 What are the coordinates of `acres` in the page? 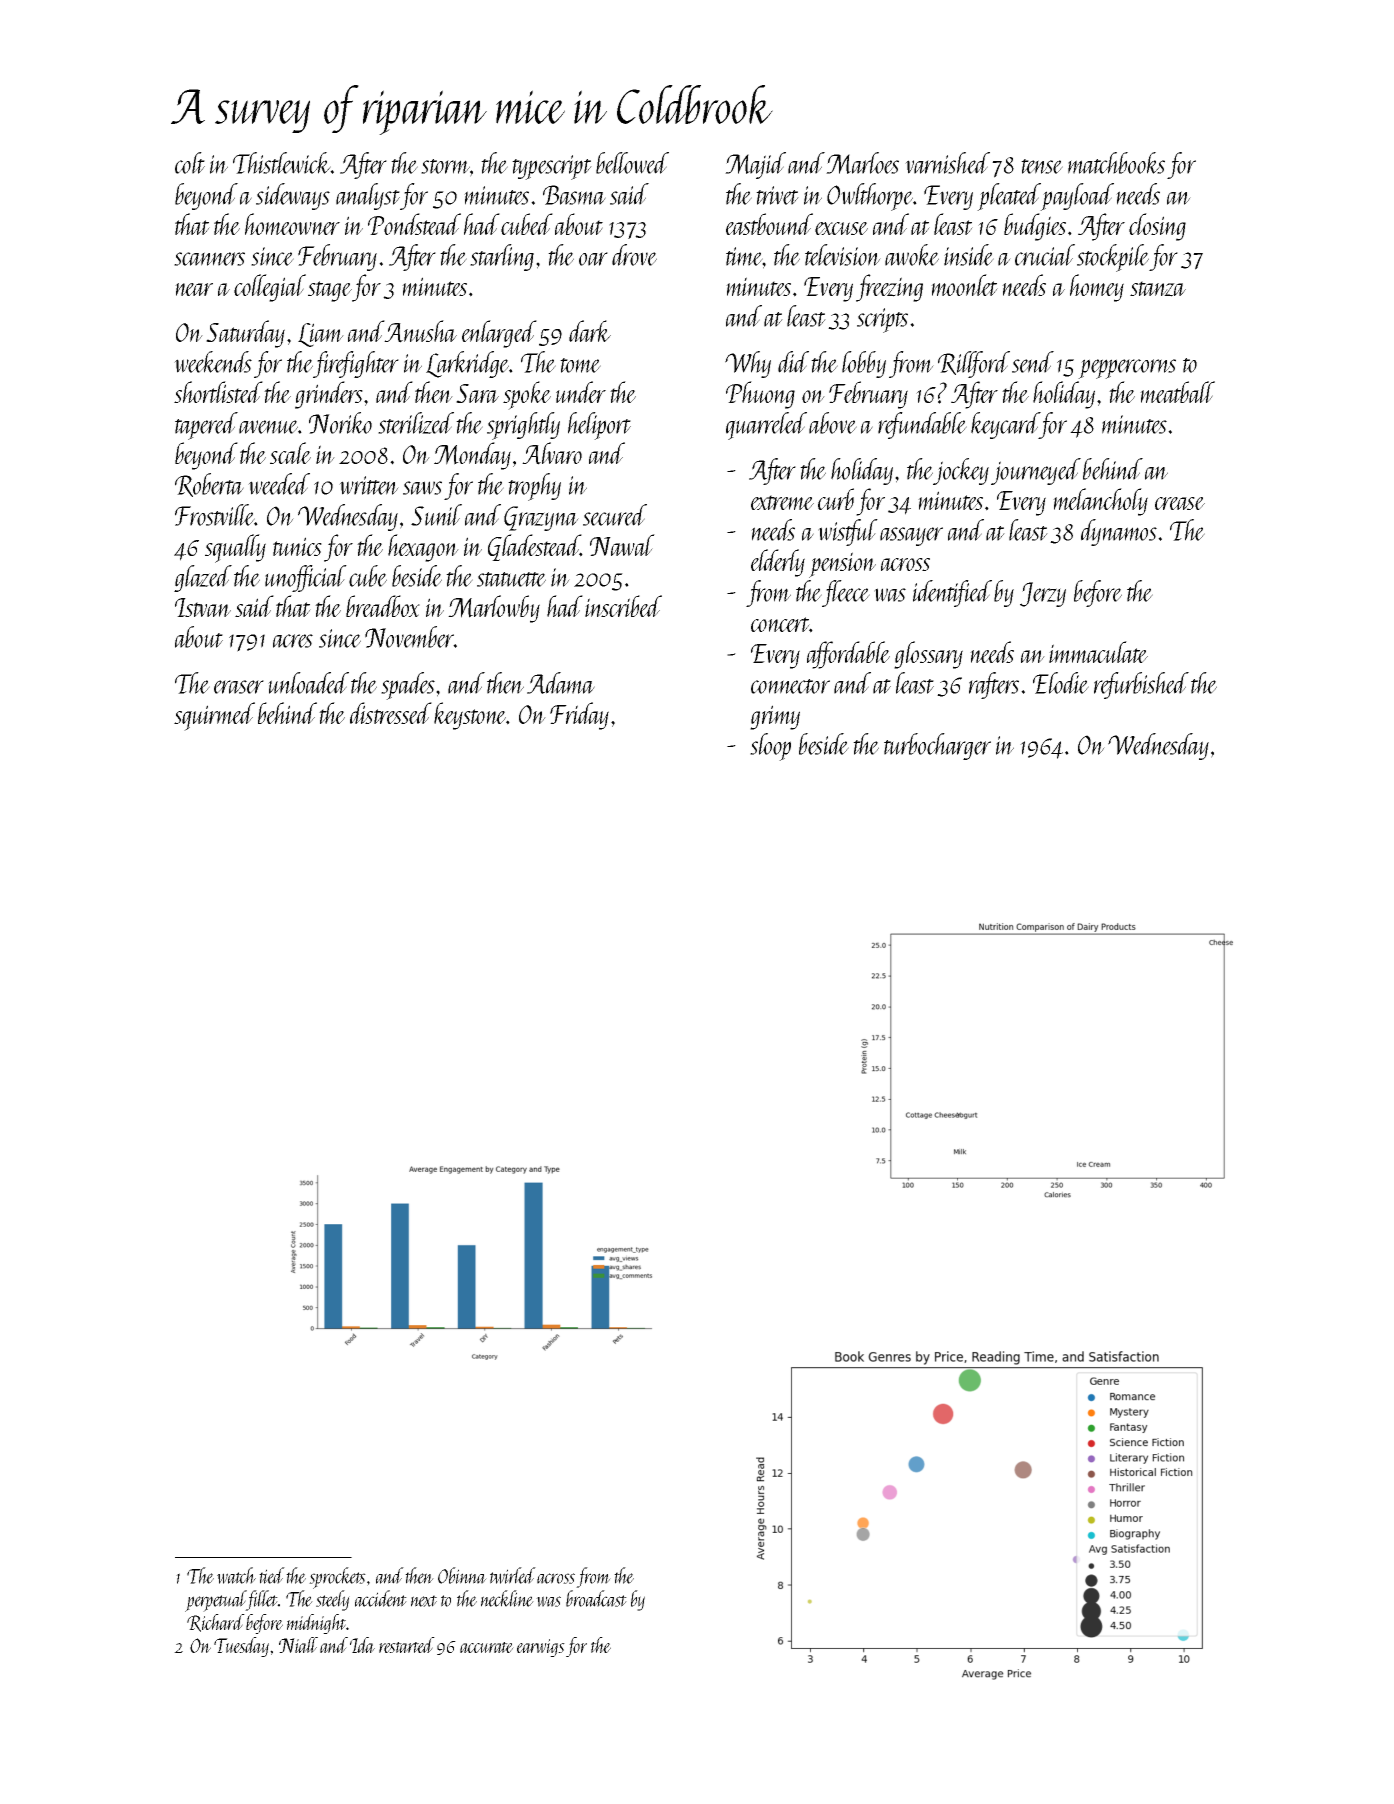 It's located at (293, 641).
